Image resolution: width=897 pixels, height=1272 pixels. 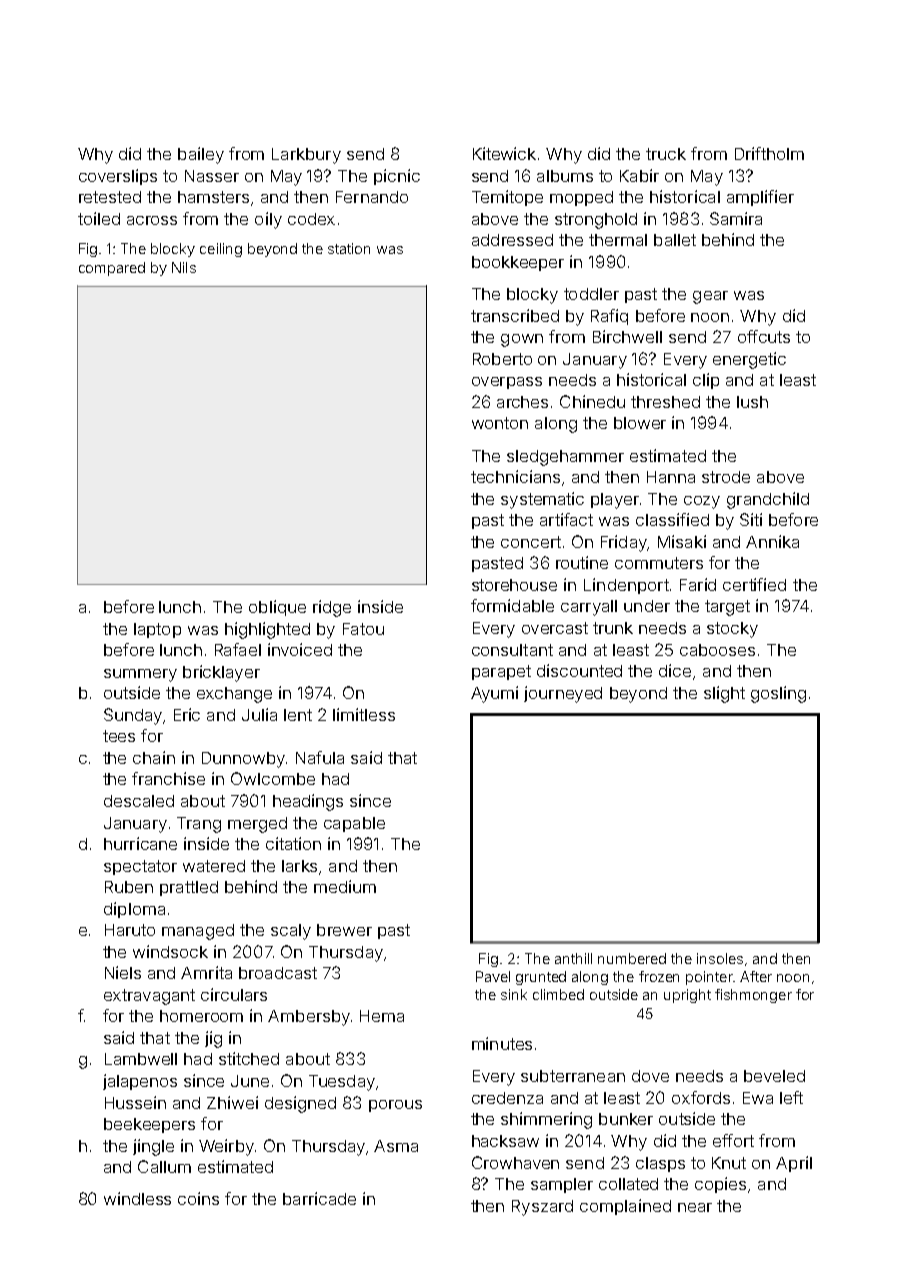 What do you see at coordinates (627, 336) in the screenshot?
I see `Birchwell` at bounding box center [627, 336].
